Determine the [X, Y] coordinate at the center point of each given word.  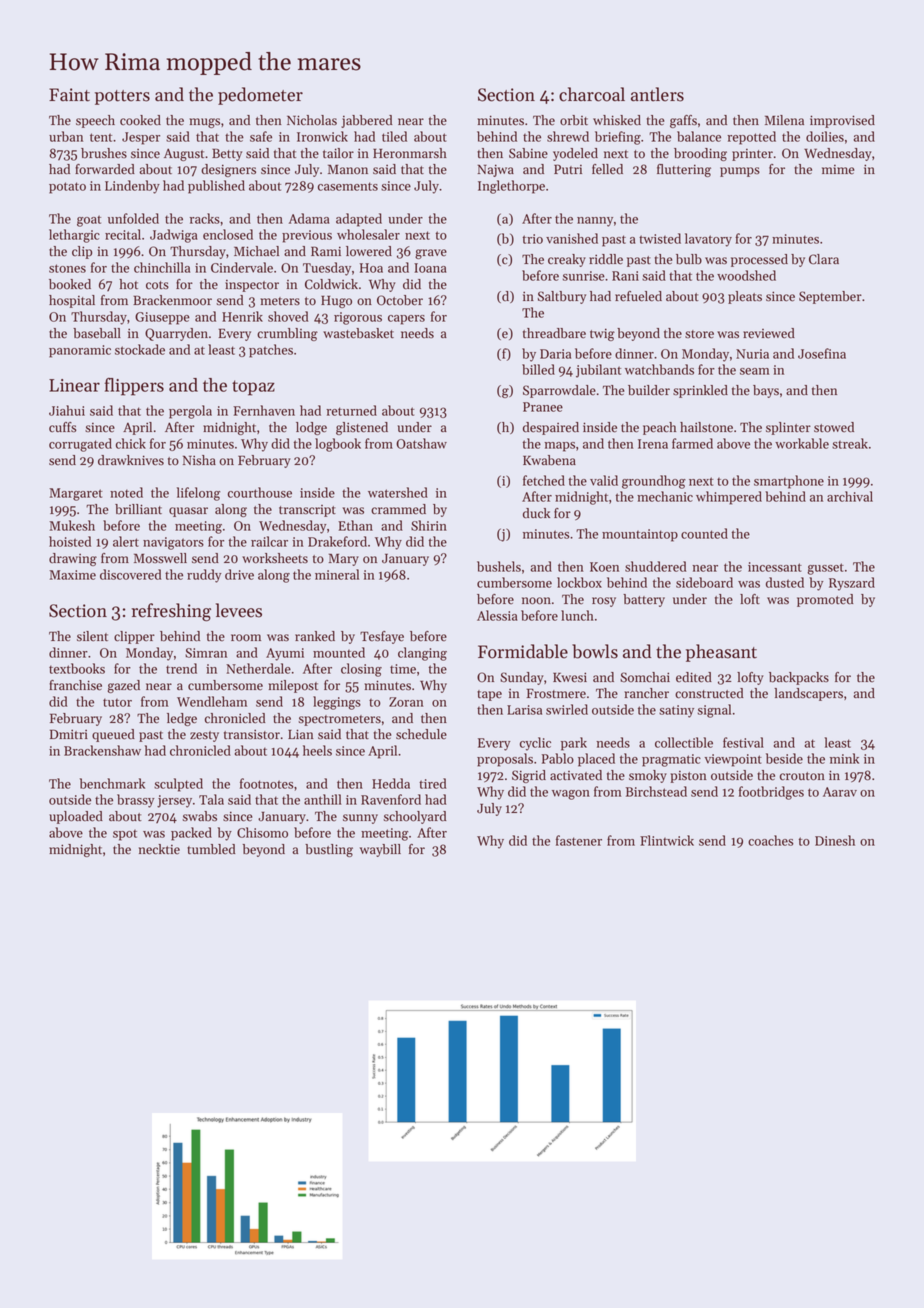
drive [239, 574]
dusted [785, 582]
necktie [159, 849]
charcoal [592, 94]
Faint [69, 95]
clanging [422, 654]
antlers [657, 94]
